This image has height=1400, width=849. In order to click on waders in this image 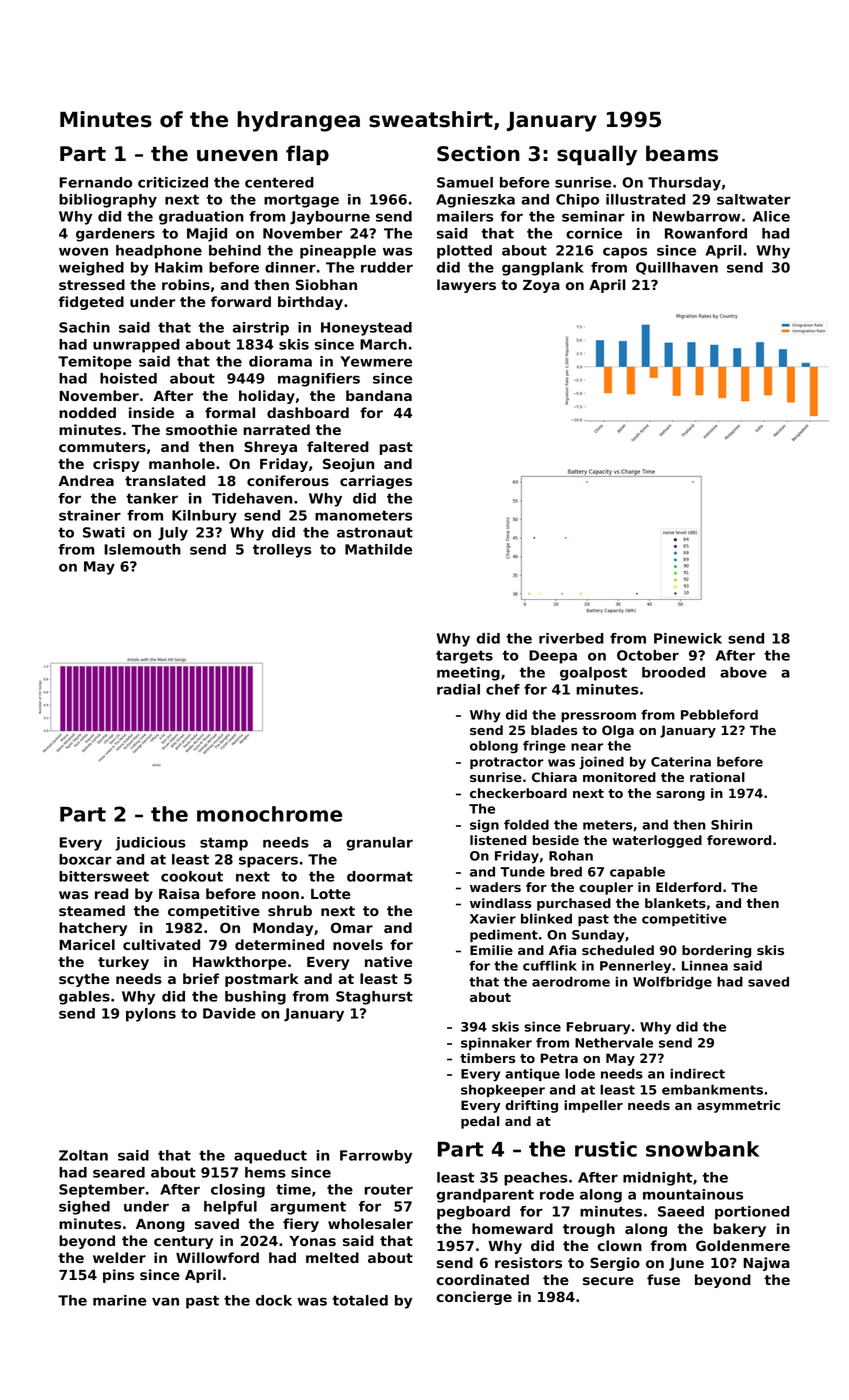, I will do `click(495, 887)`.
